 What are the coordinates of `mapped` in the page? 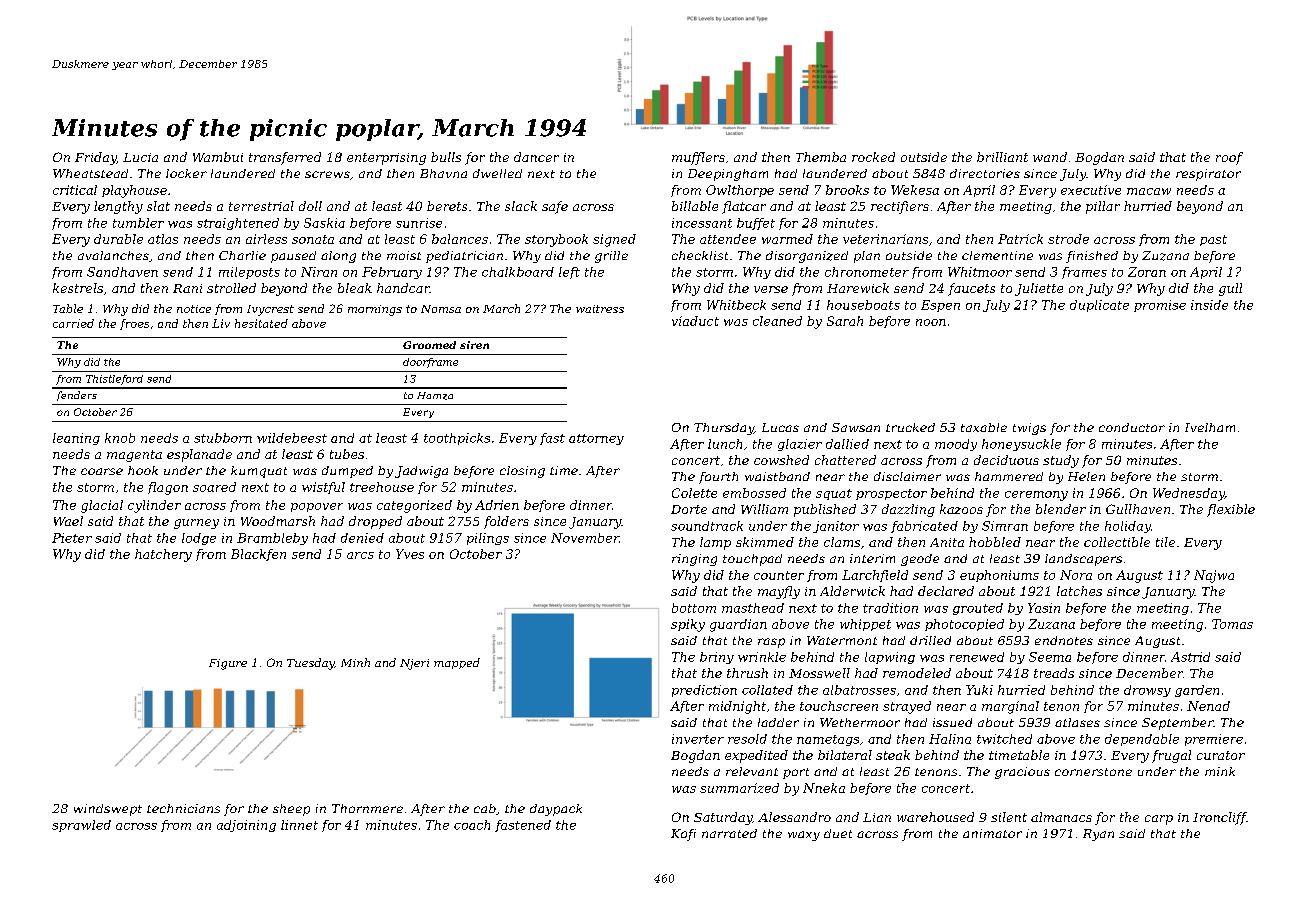 It's located at (457, 663).
